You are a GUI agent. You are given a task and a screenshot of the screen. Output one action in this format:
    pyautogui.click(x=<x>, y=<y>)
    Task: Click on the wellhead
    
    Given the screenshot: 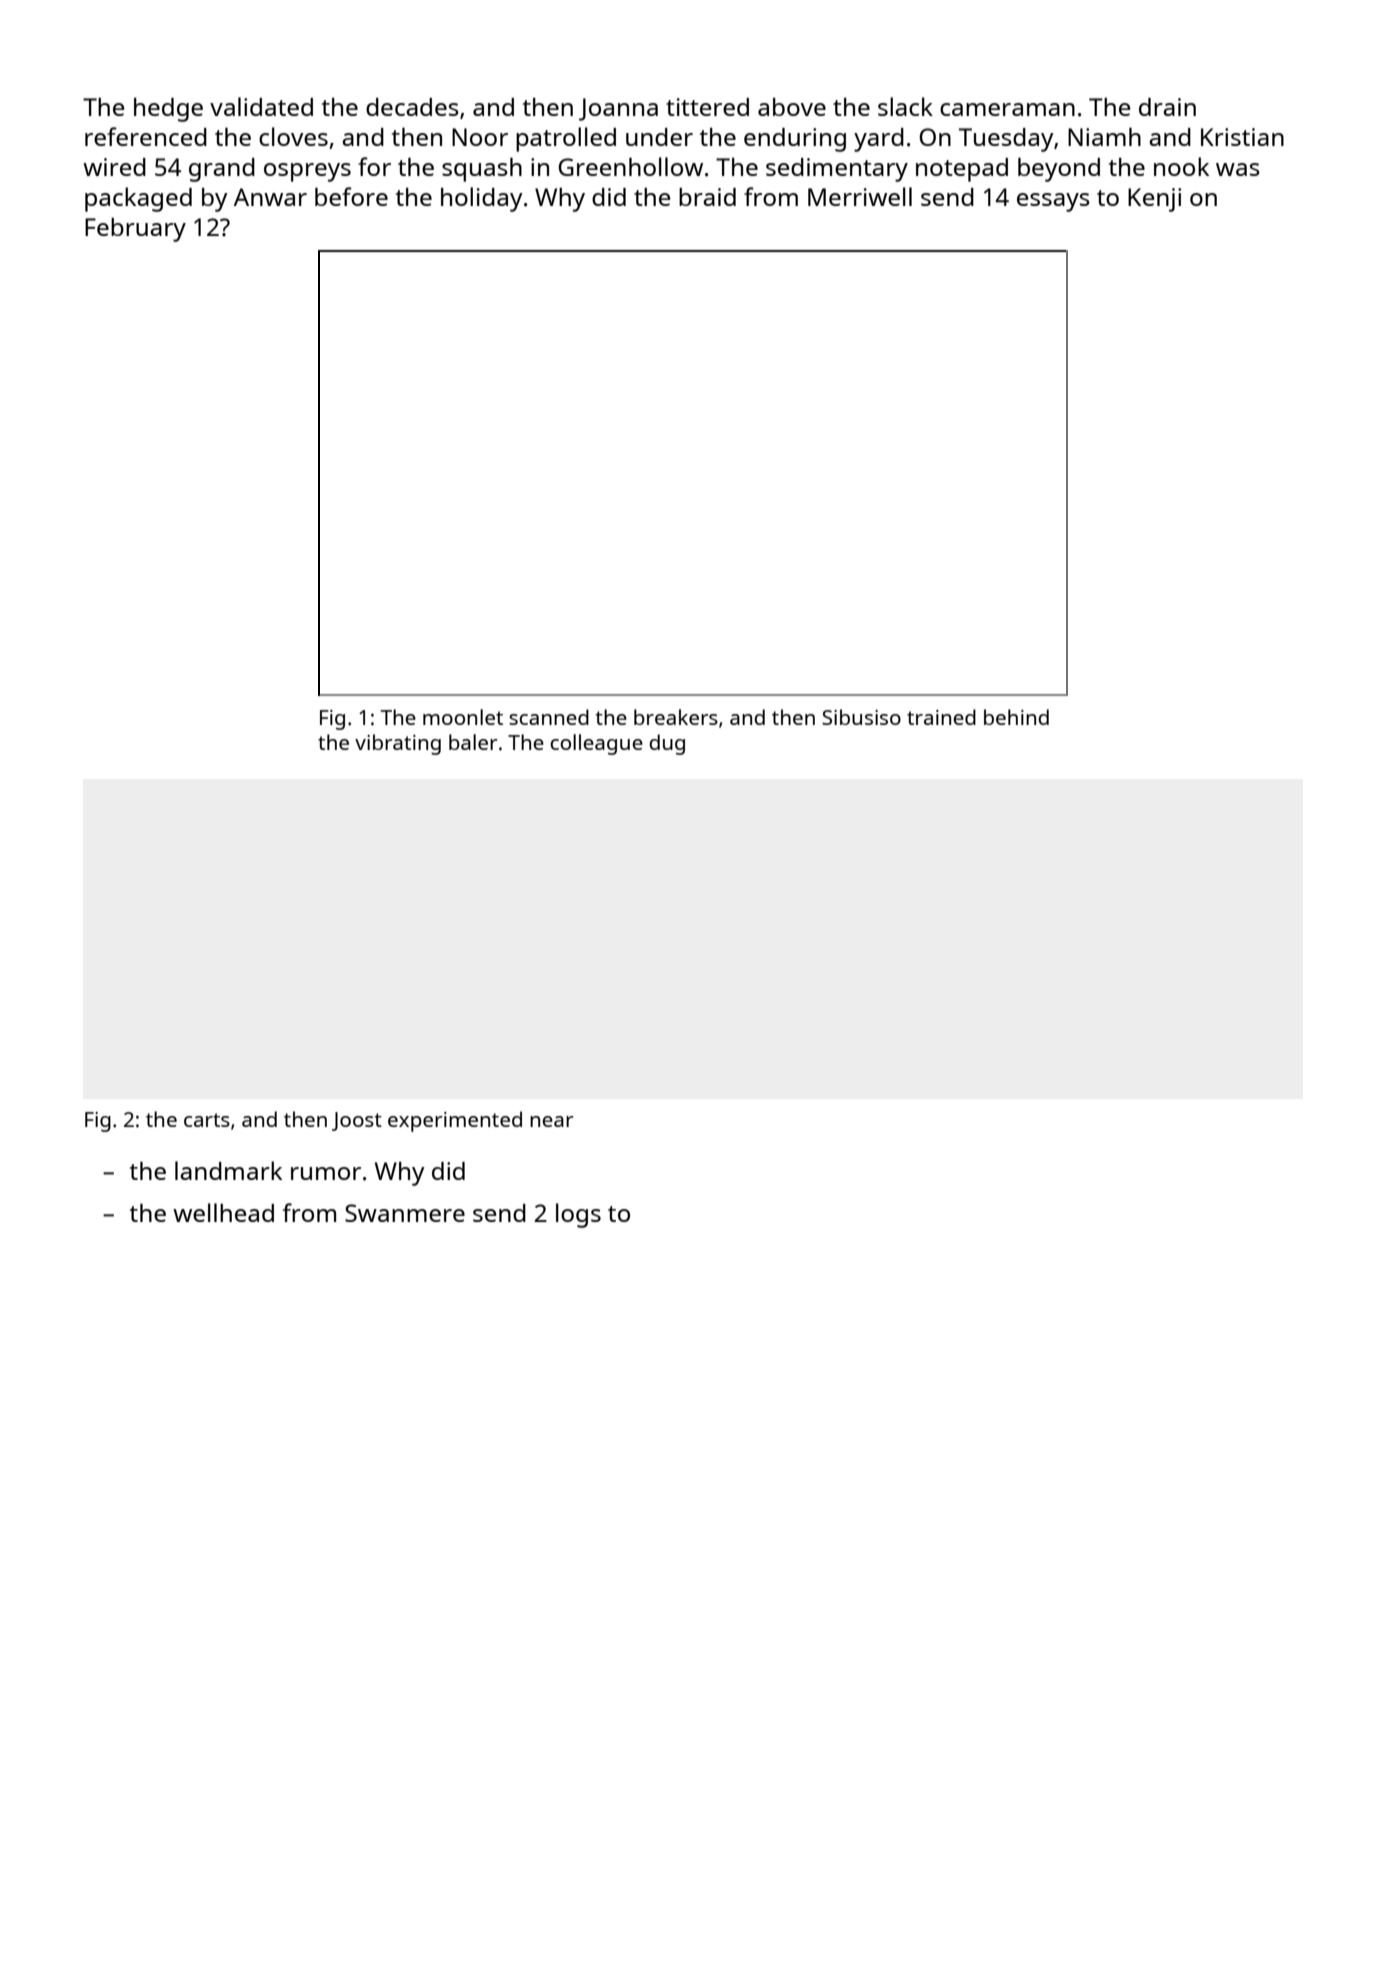 What is the action you would take?
    pyautogui.click(x=223, y=1212)
